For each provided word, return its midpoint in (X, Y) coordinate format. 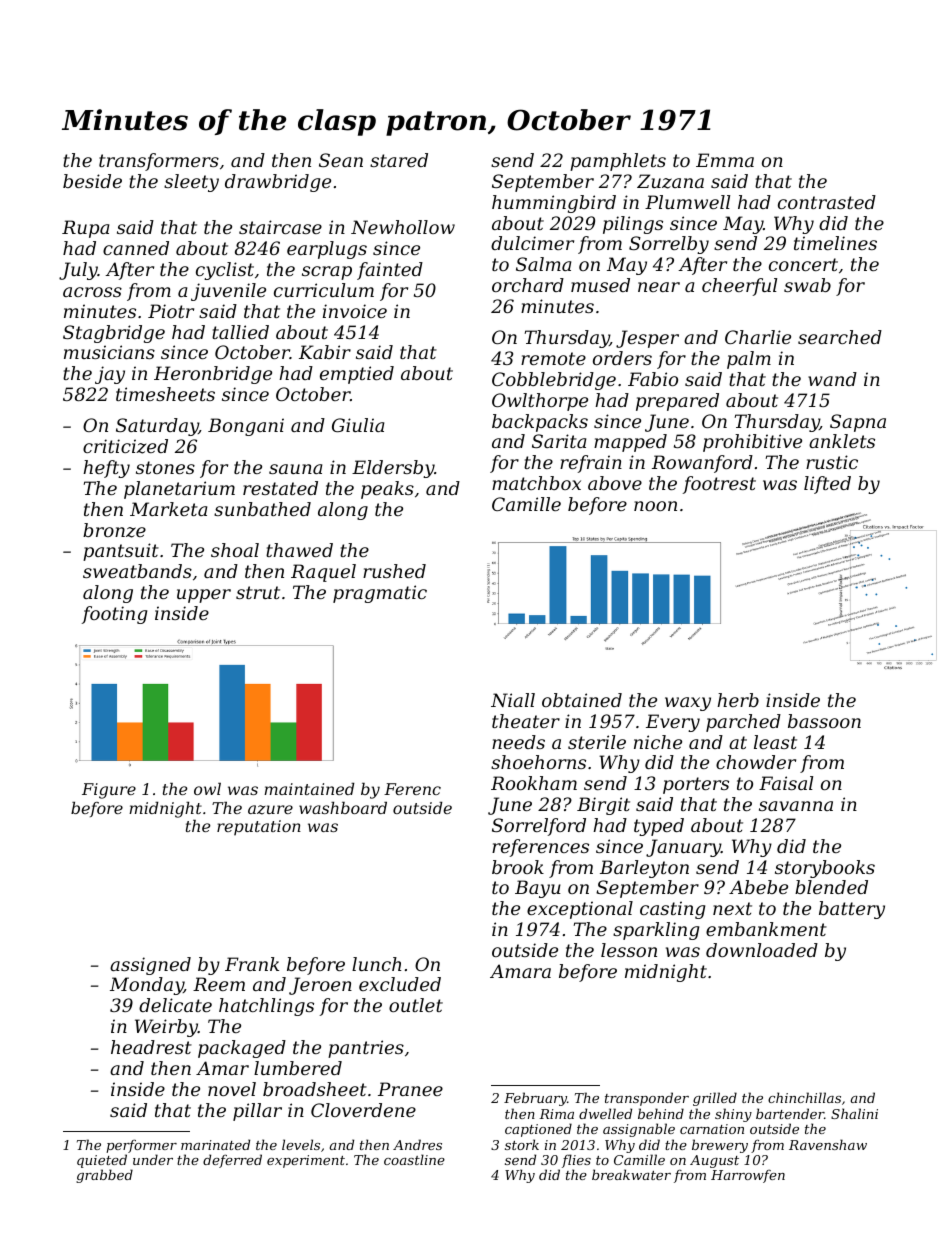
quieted (102, 1161)
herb (738, 700)
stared (399, 160)
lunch (376, 964)
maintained (309, 789)
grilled (715, 1099)
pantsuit (121, 552)
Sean (341, 160)
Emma (725, 160)
